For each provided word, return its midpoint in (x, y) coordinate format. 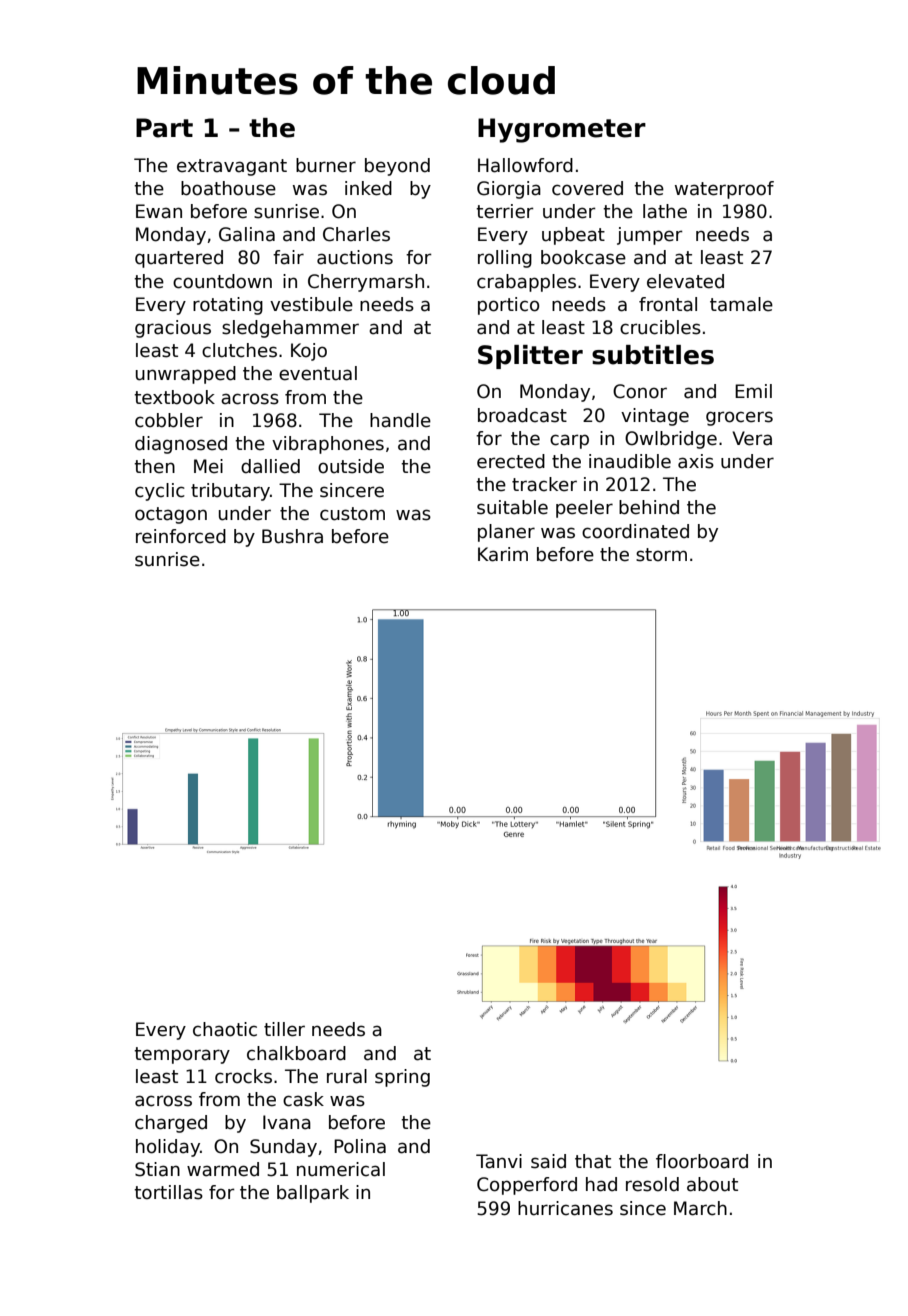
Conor (640, 391)
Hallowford (525, 165)
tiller (284, 1029)
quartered (179, 259)
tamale (741, 304)
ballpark (313, 1194)
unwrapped (186, 375)
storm (661, 555)
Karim (503, 554)
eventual (318, 373)
